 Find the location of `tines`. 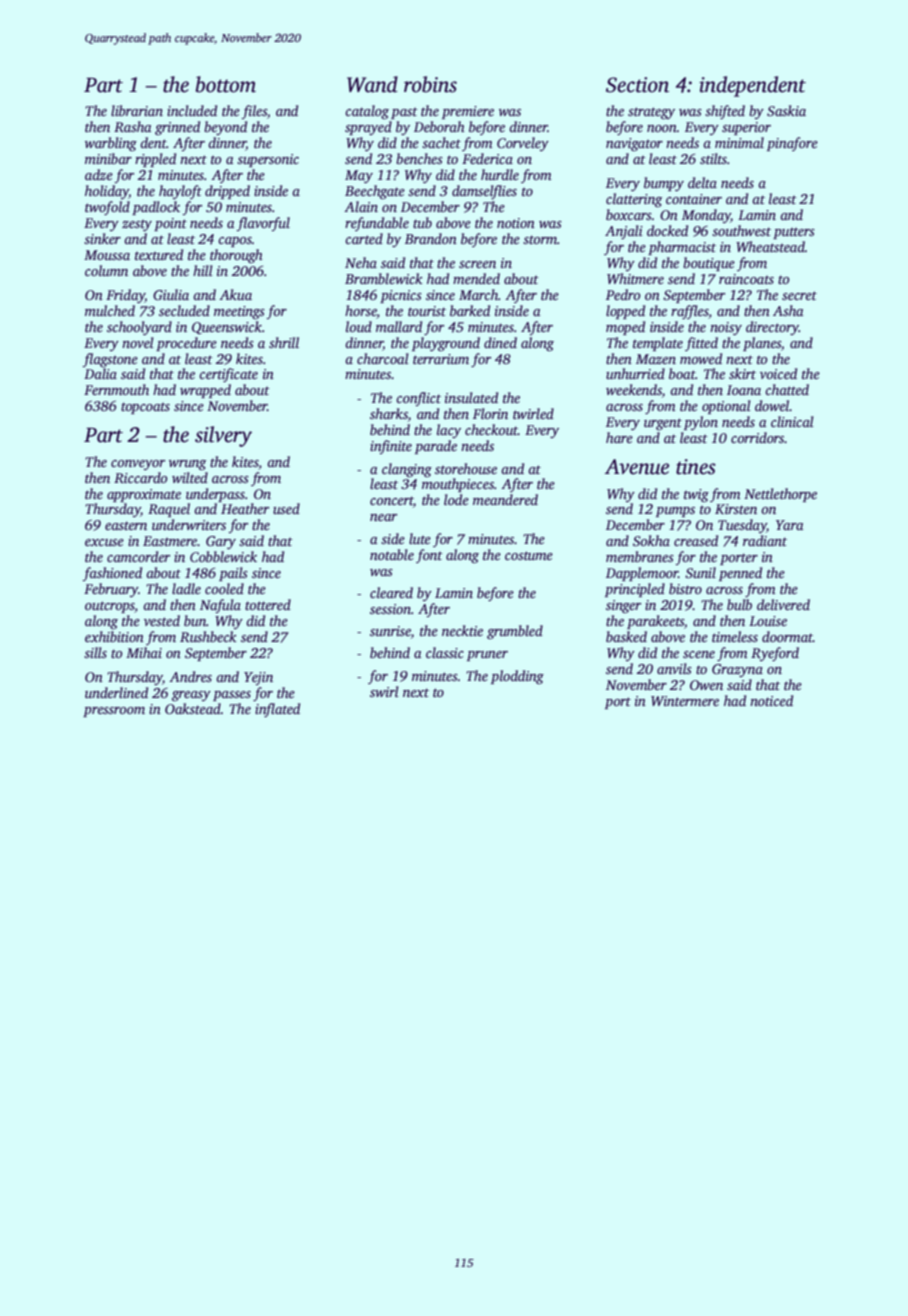

tines is located at coordinates (696, 467).
